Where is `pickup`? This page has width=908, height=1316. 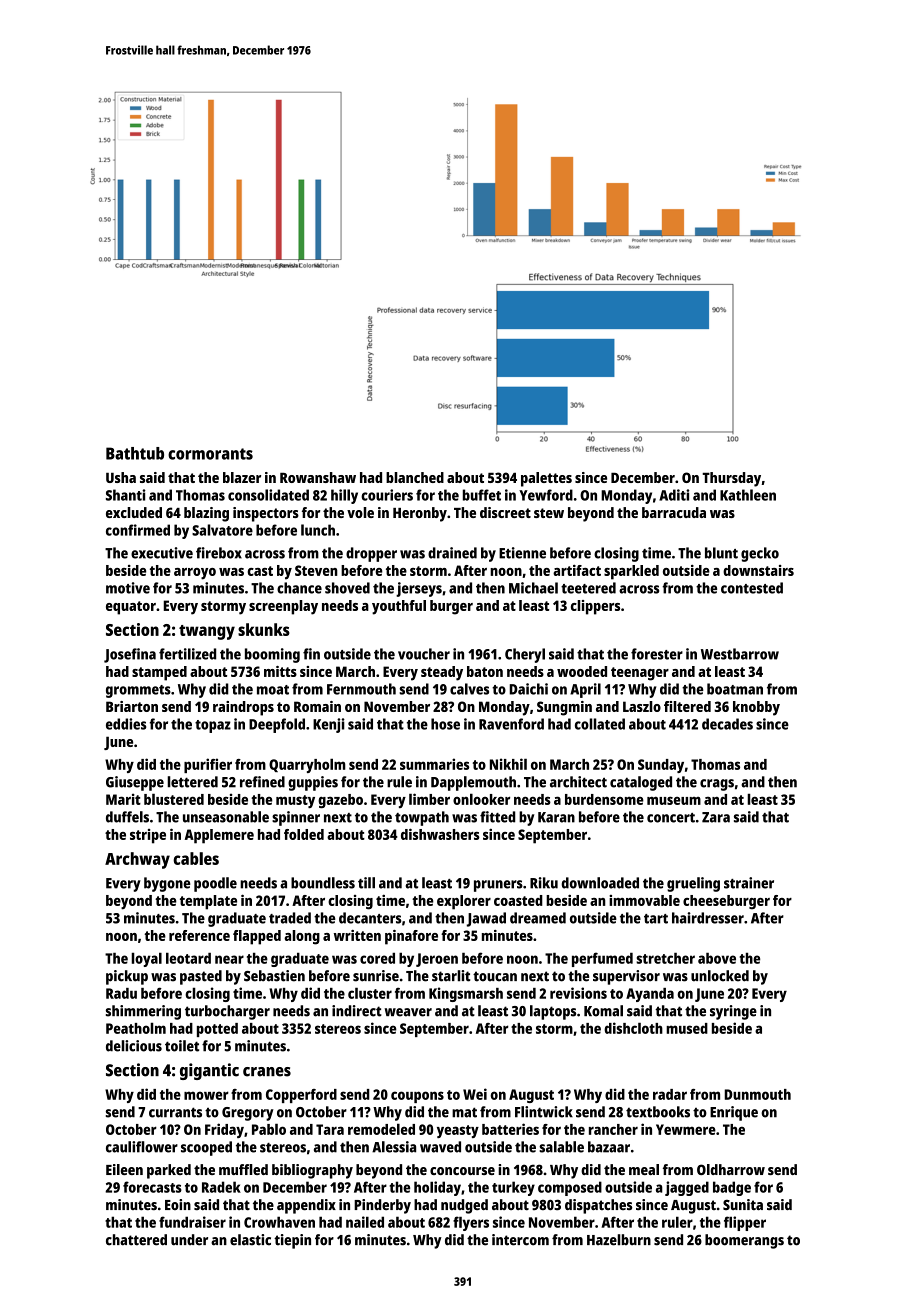 pickup is located at coordinates (127, 977).
